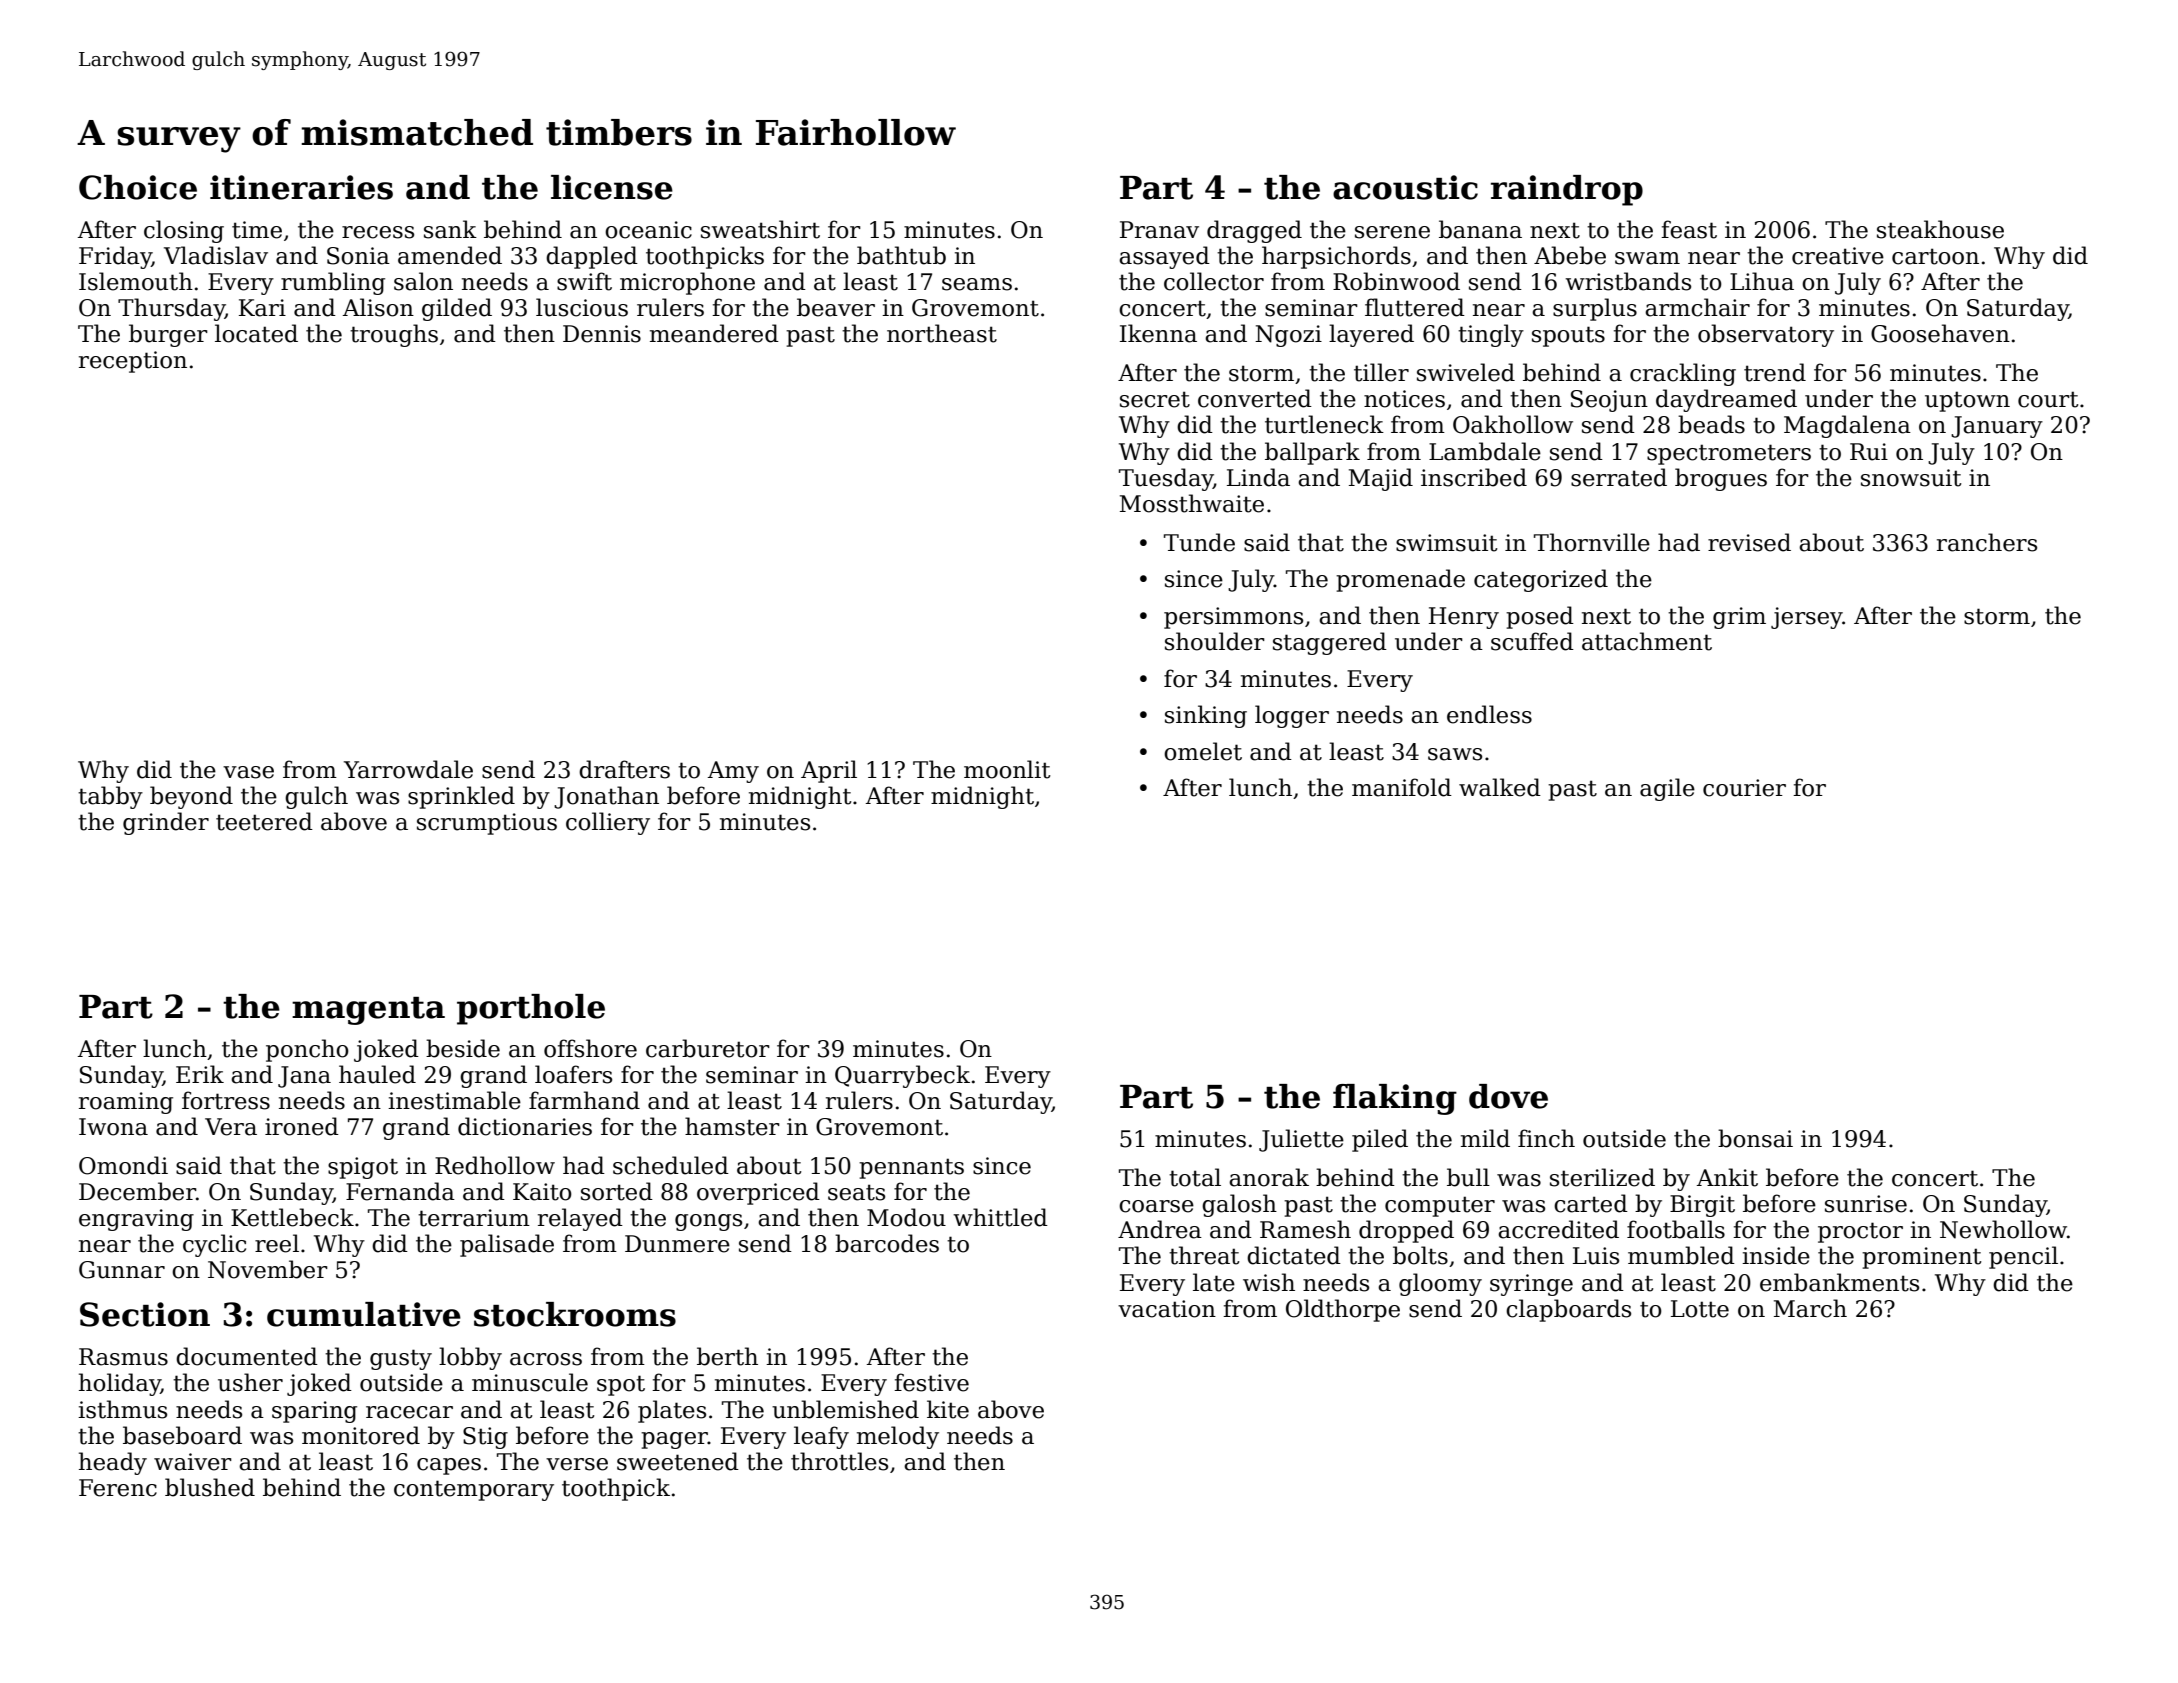 Image resolution: width=2178 pixels, height=1683 pixels. What do you see at coordinates (423, 281) in the page?
I see `salon` at bounding box center [423, 281].
